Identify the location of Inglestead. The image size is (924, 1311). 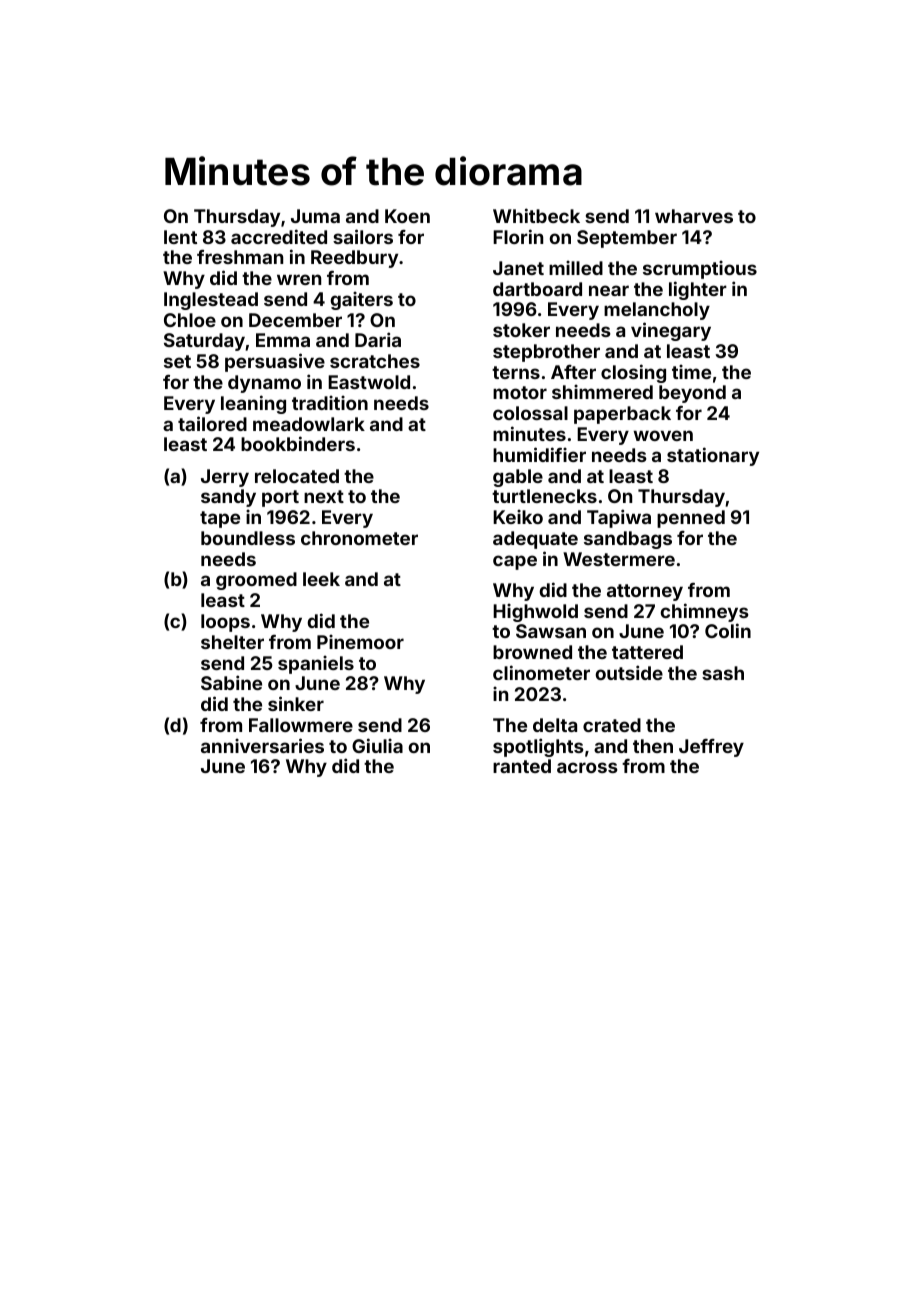
(211, 301).
